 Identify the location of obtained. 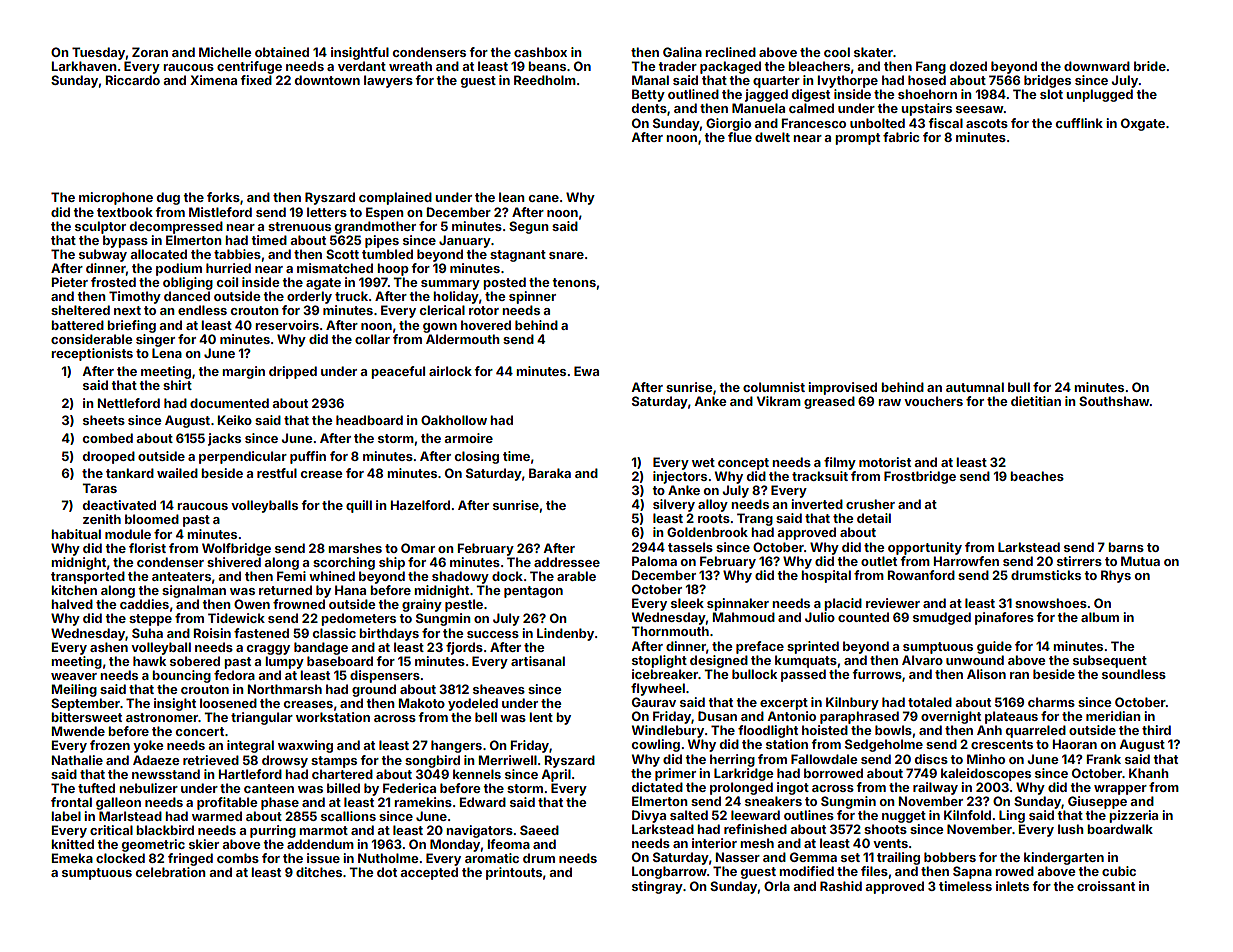
(282, 52).
